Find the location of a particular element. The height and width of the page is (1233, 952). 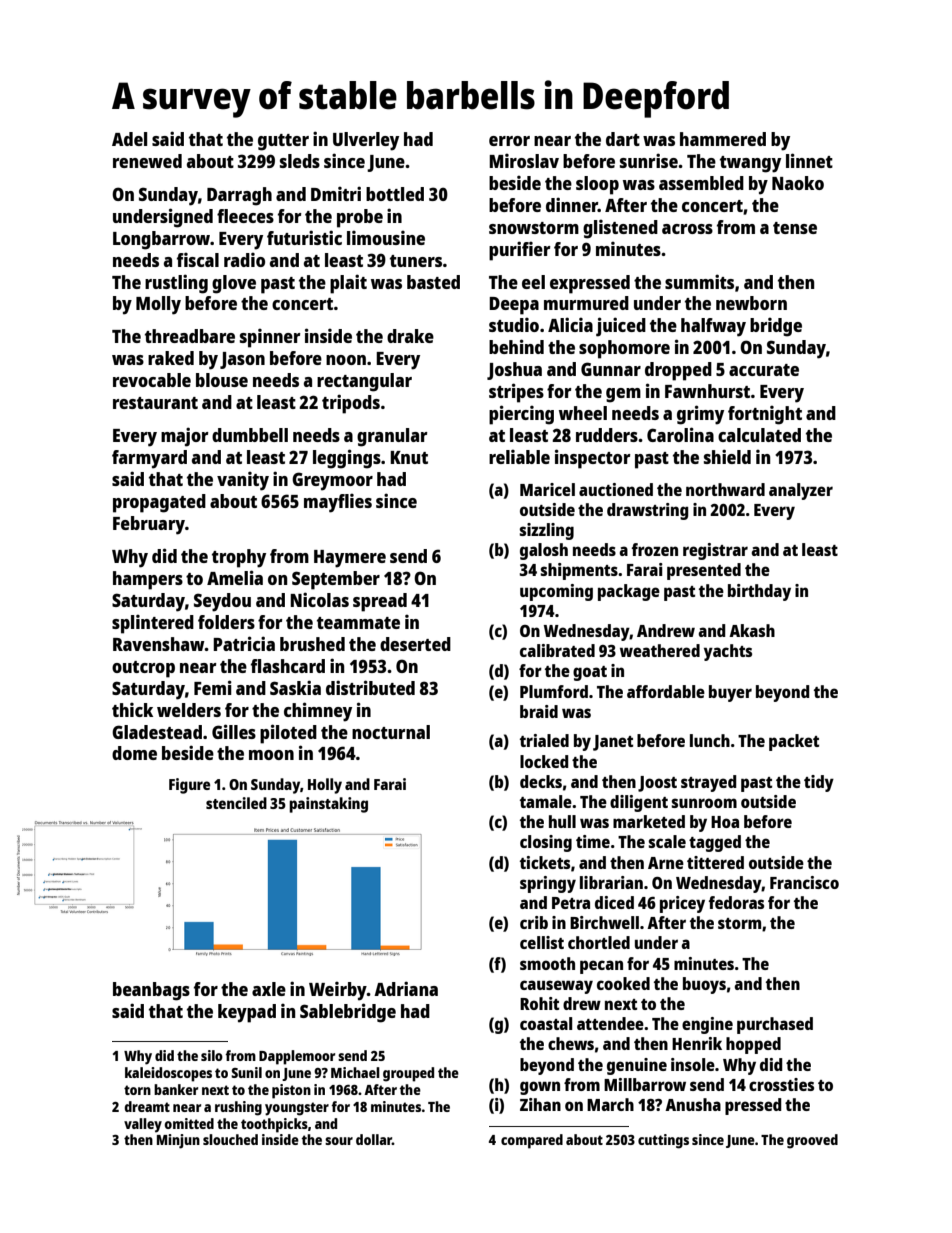

error is located at coordinates (509, 141).
